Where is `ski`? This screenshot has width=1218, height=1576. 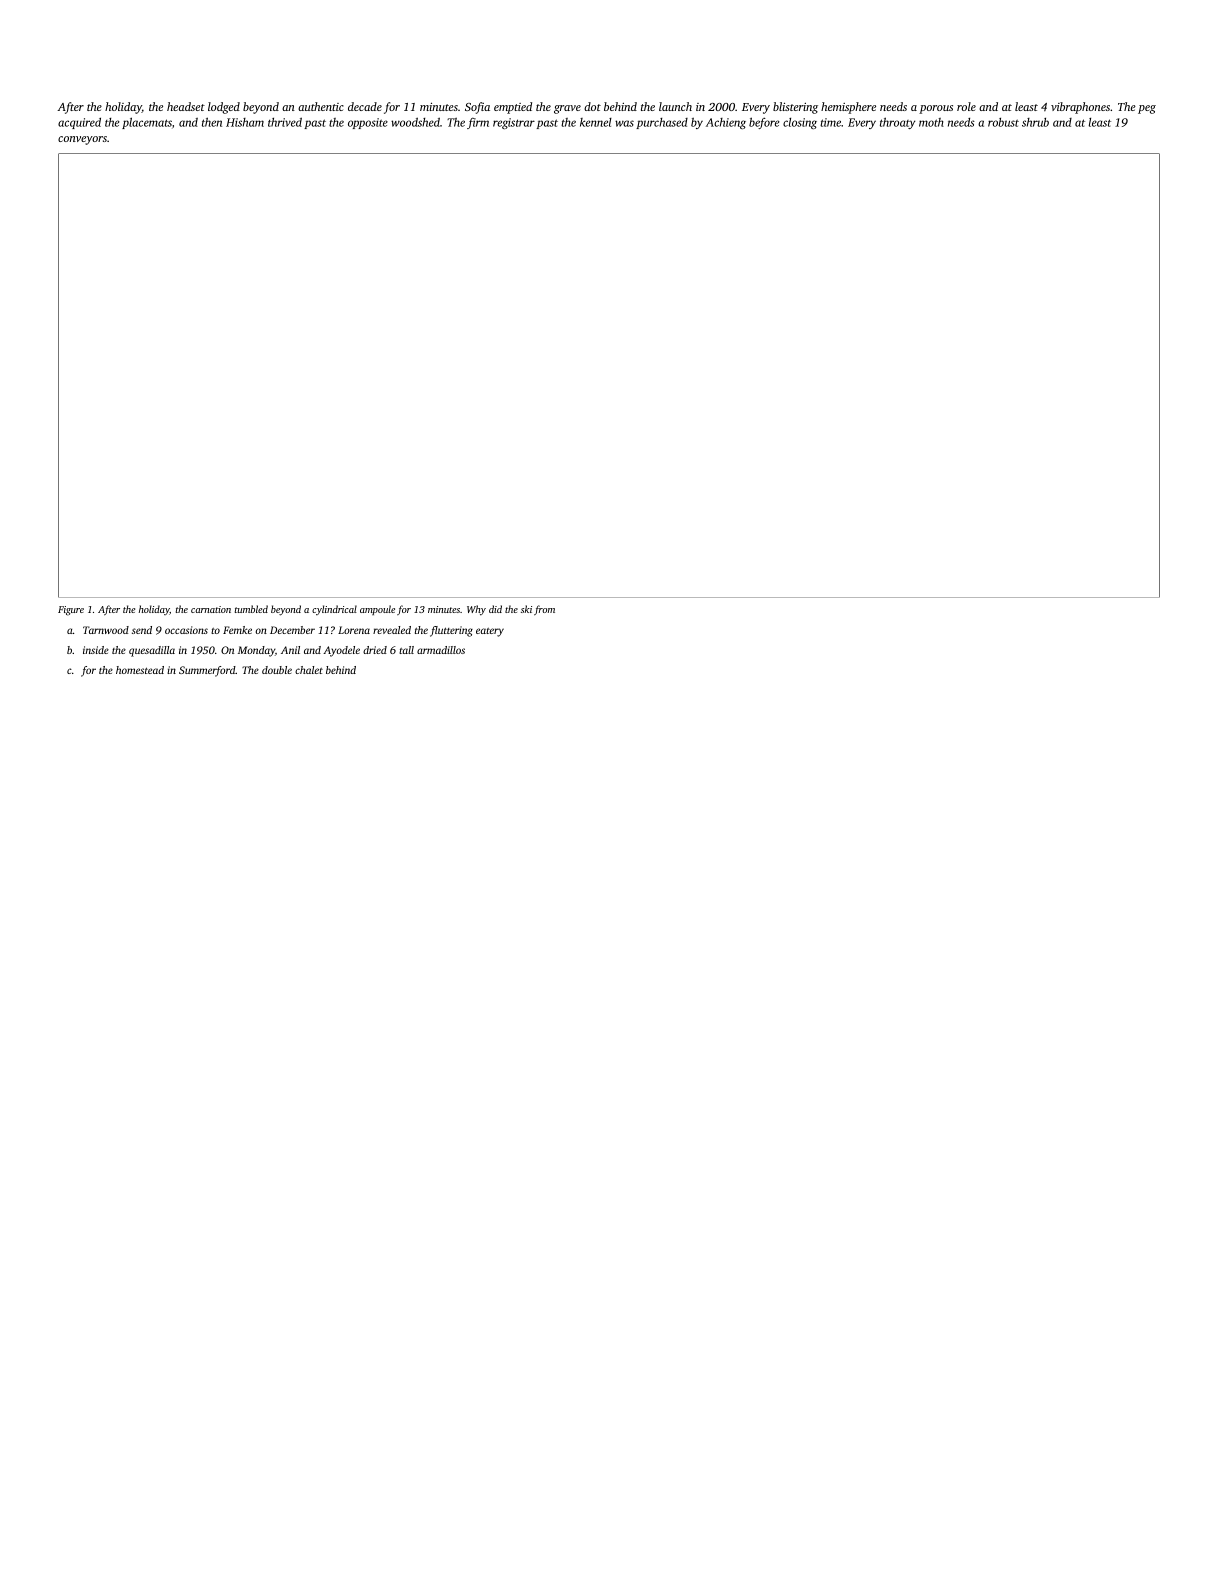 ski is located at coordinates (526, 609).
